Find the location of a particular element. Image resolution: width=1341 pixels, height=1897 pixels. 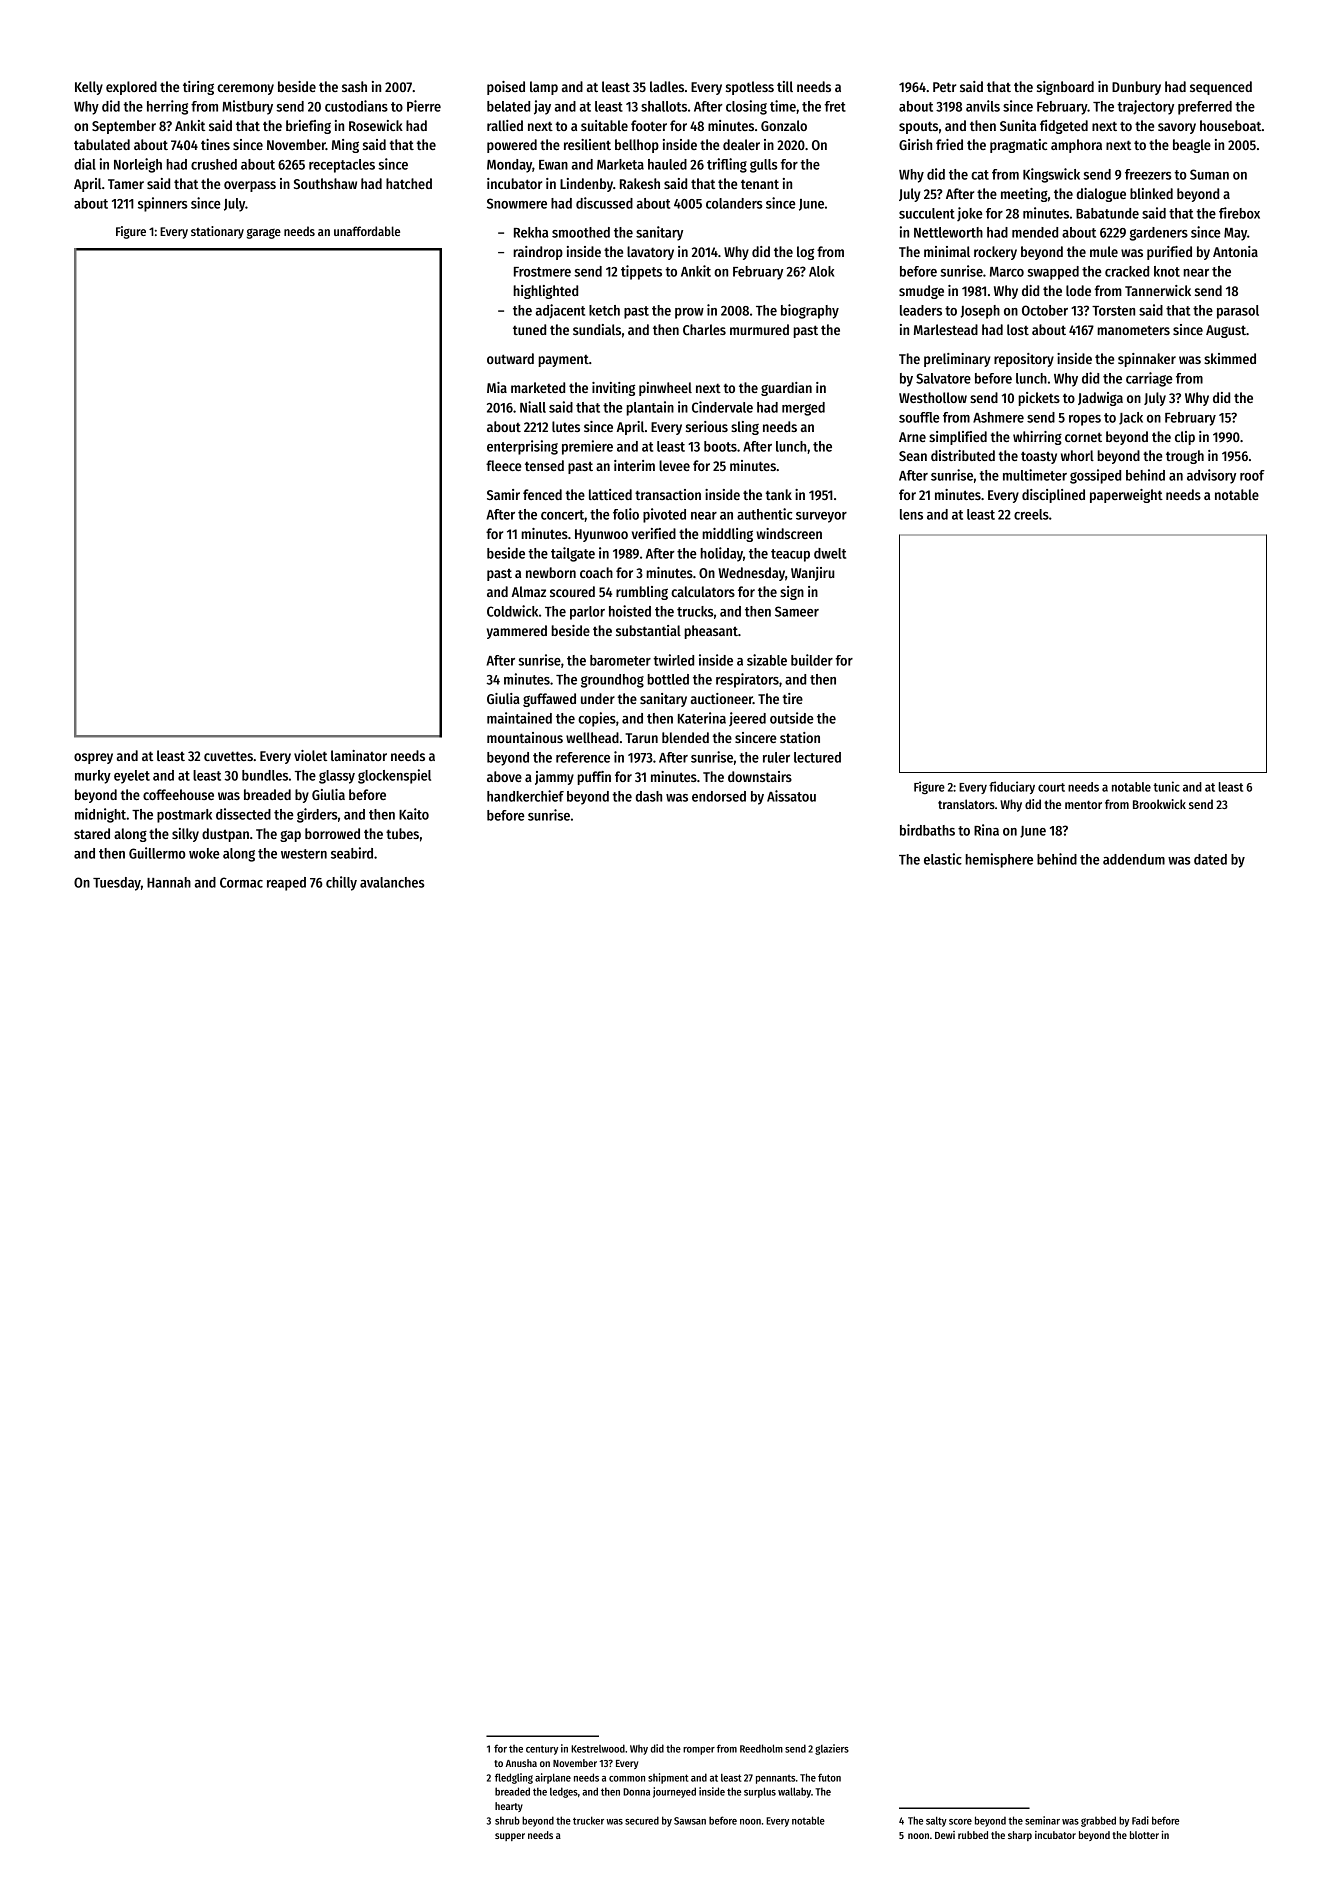

supper is located at coordinates (510, 1837).
